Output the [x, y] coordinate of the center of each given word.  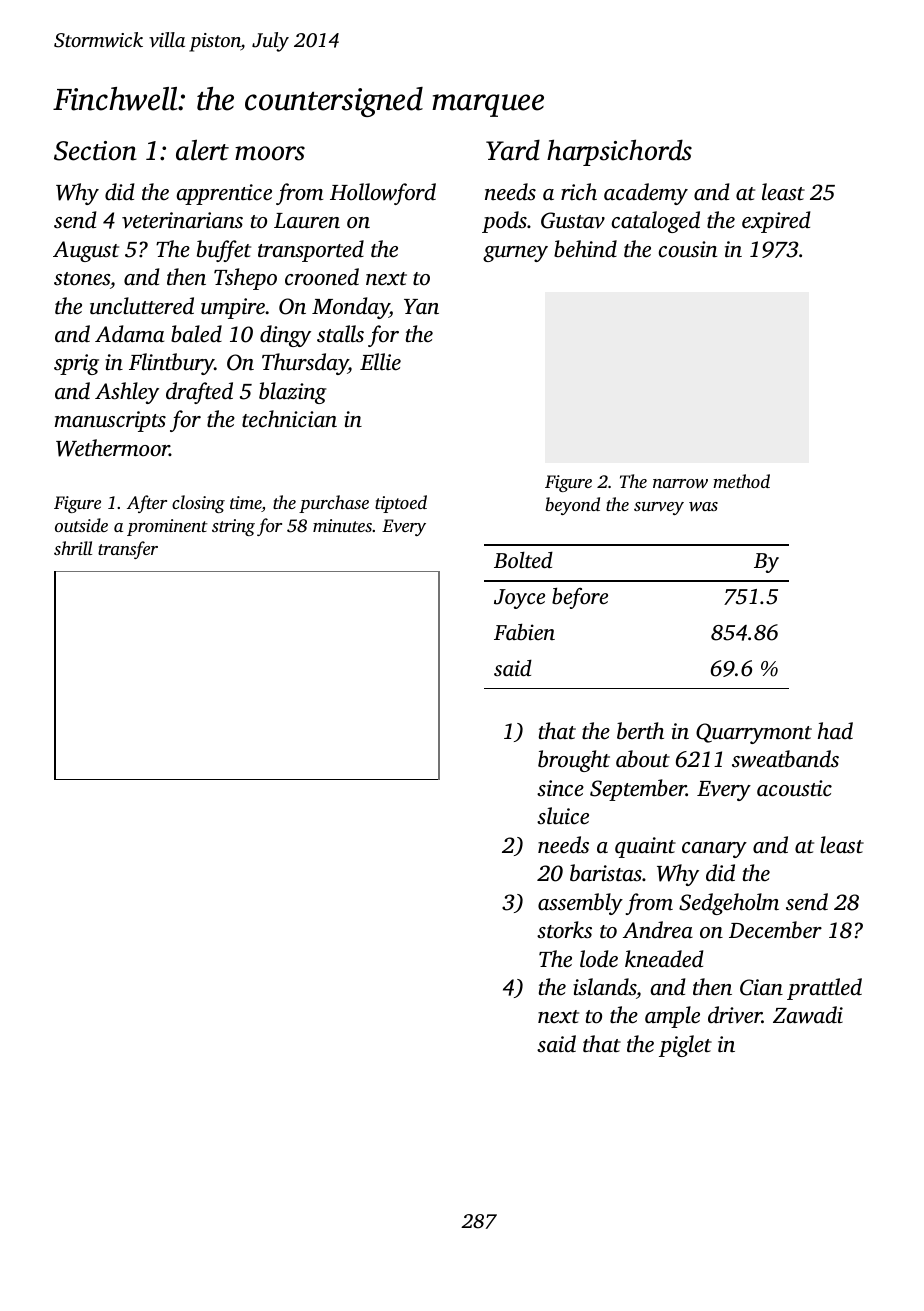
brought [574, 761]
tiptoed [401, 504]
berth [640, 731]
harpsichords [619, 152]
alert [202, 150]
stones [82, 279]
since [560, 788]
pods [504, 222]
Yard [513, 150]
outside [81, 525]
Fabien [524, 631]
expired [776, 222]
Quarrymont [754, 733]
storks [564, 930]
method [741, 481]
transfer [128, 550]
